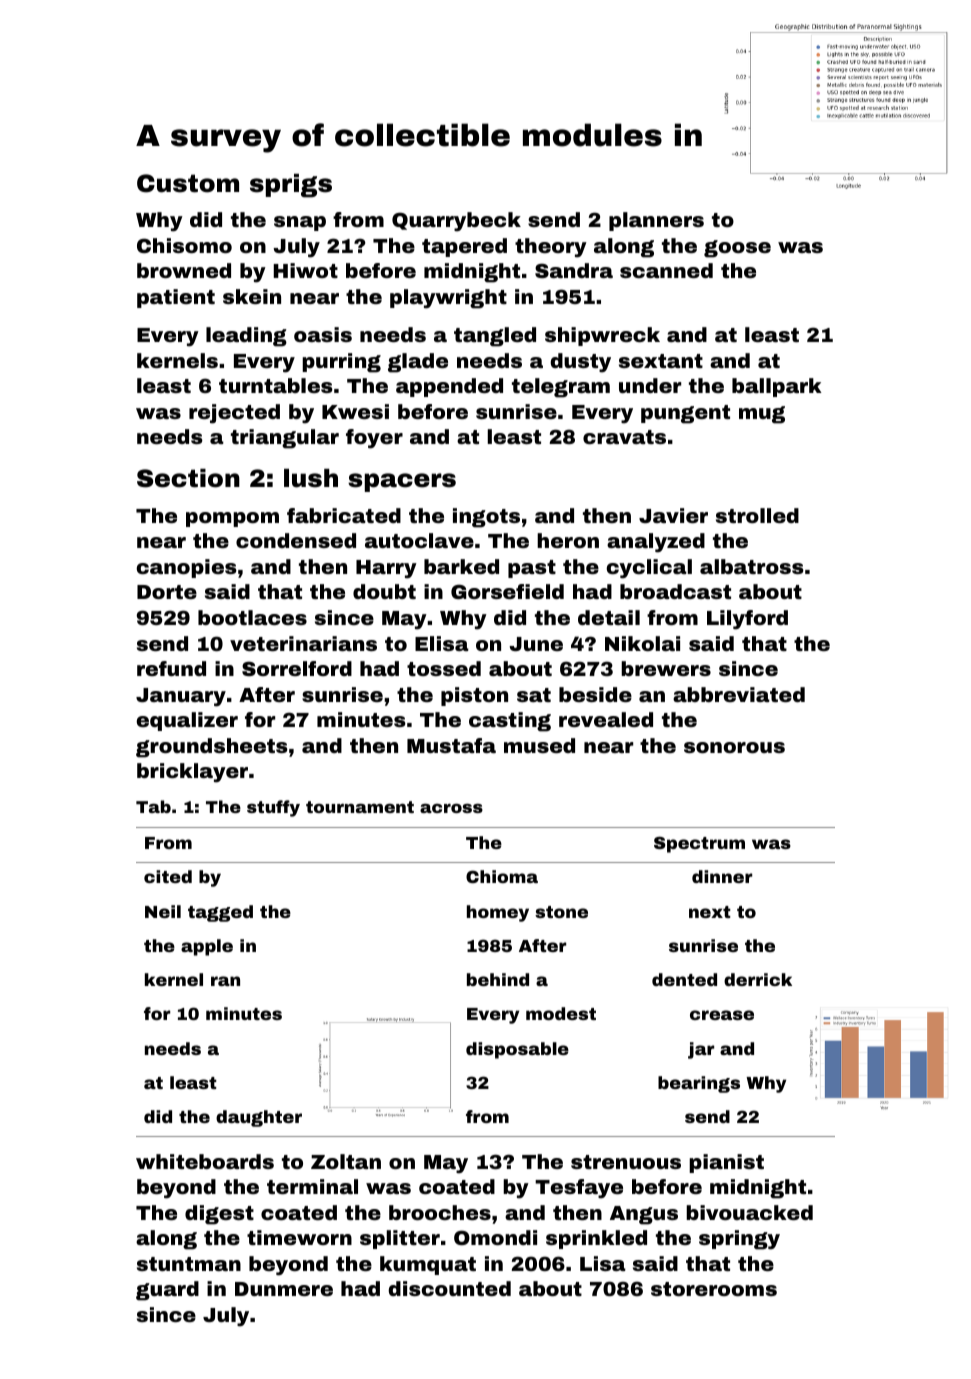 This page has height=1379, width=971. Describe the element at coordinates (661, 361) in the page. I see `sextant` at that location.
